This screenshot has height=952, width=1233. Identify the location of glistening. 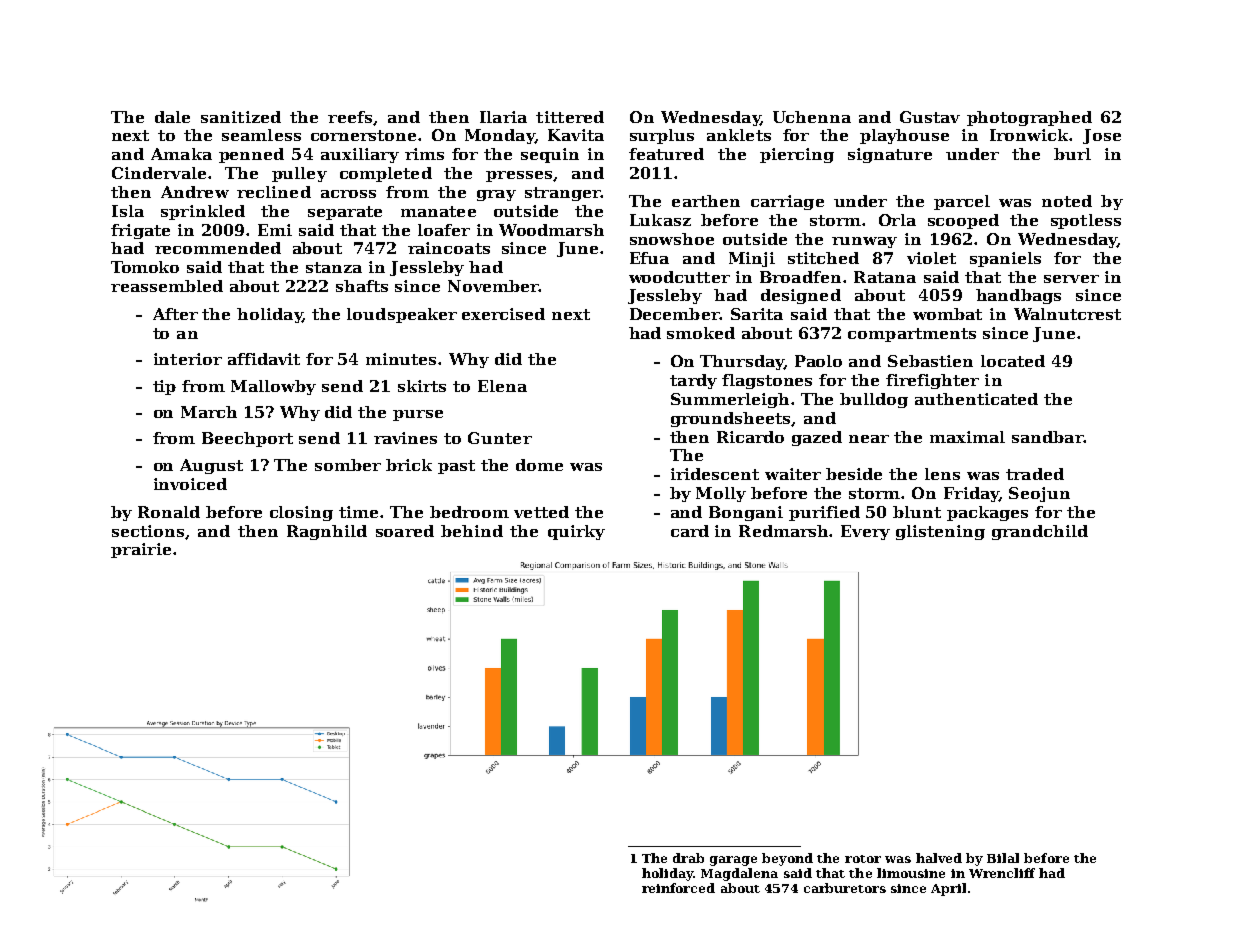
(940, 532).
